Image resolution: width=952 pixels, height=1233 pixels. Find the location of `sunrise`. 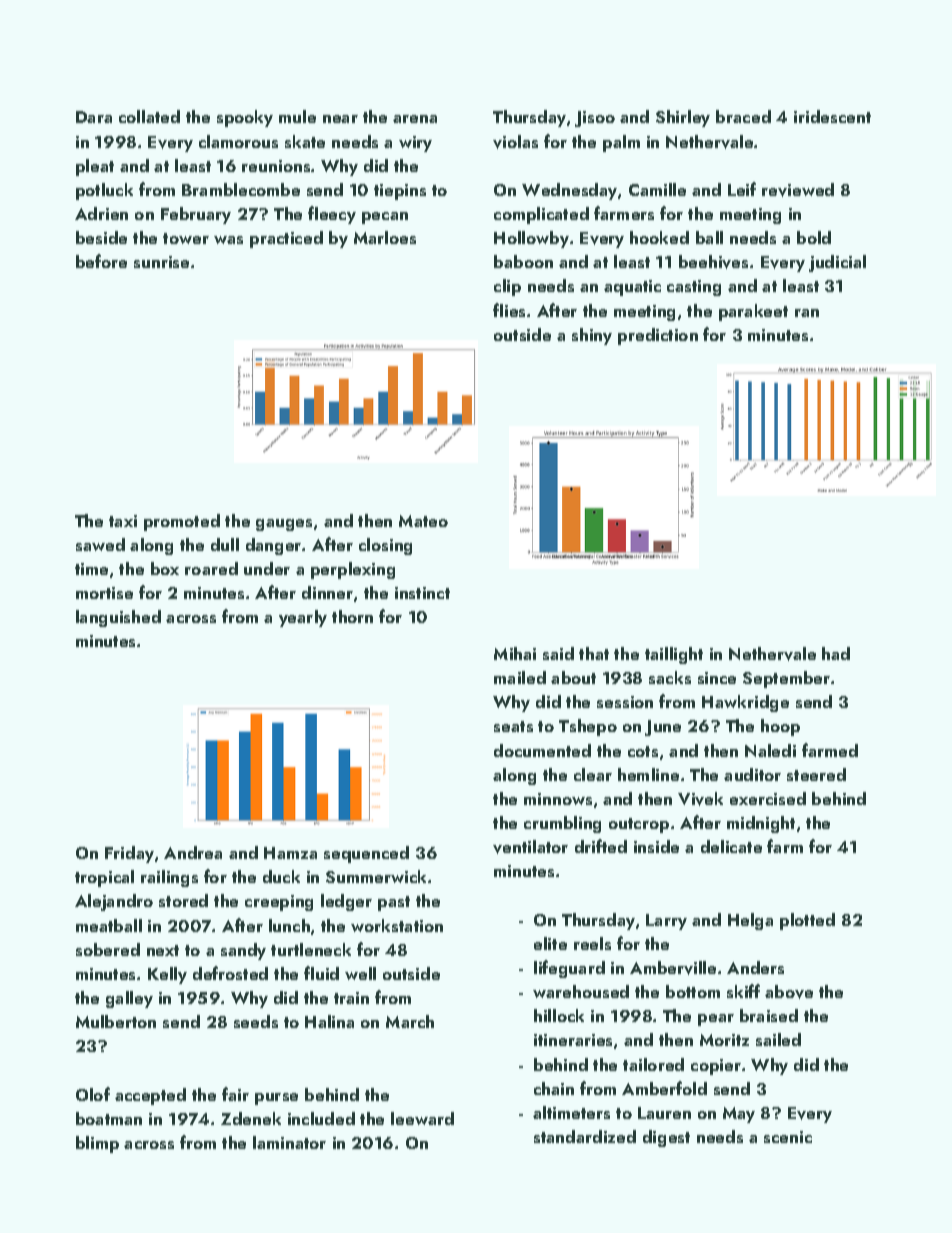

sunrise is located at coordinates (161, 262).
